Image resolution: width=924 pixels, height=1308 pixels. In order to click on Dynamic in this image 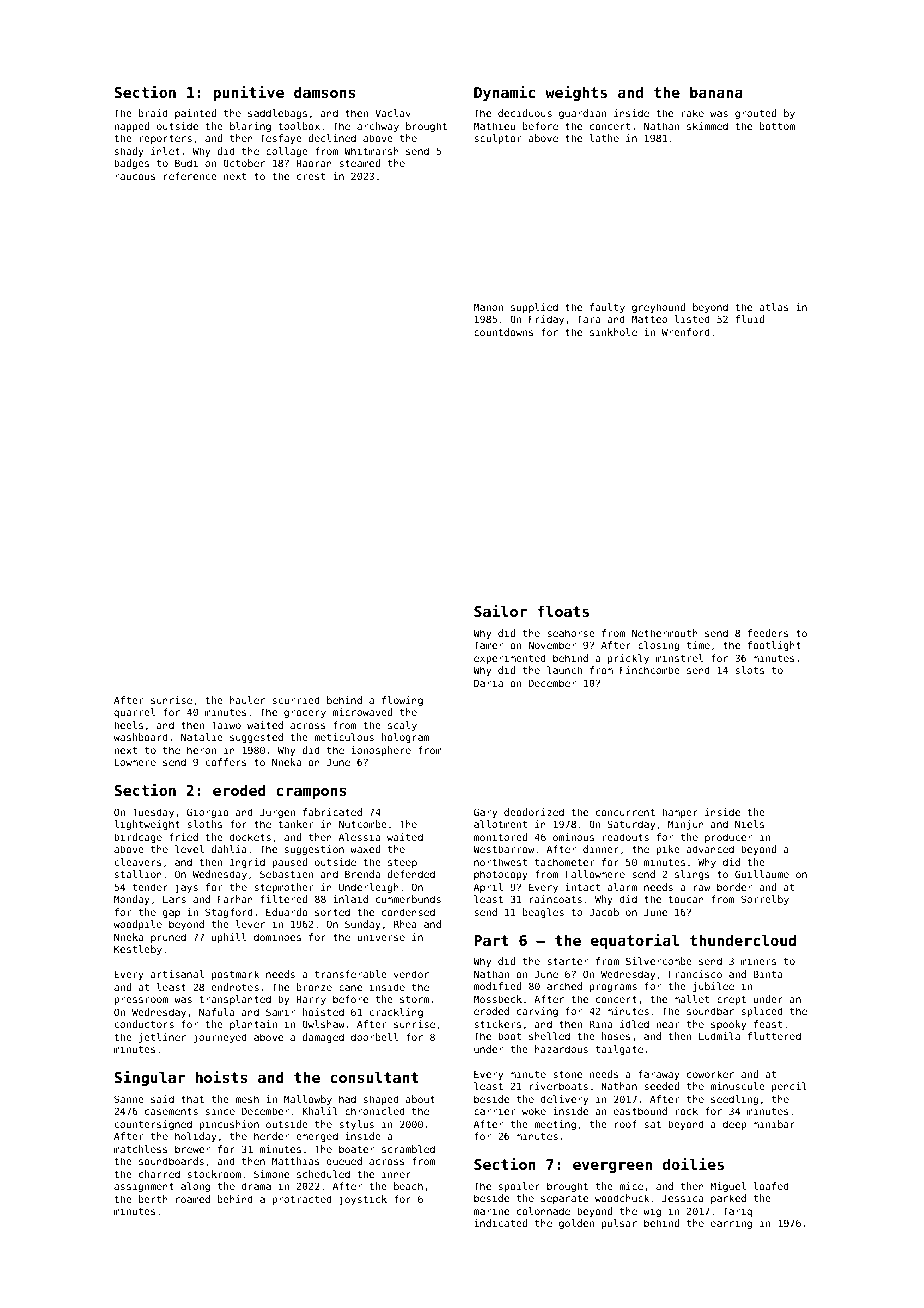, I will do `click(504, 93)`.
